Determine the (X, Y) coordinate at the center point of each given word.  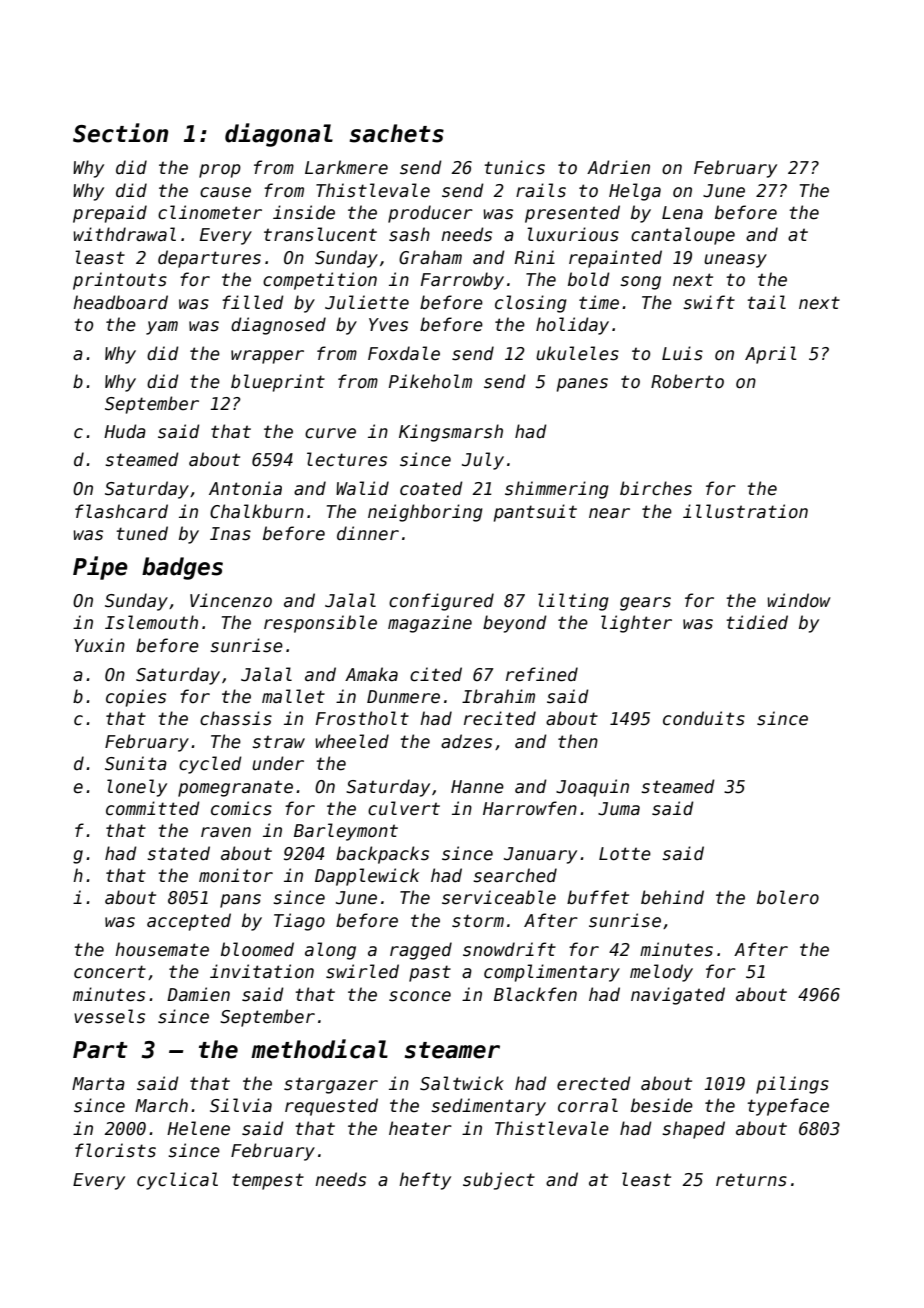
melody (661, 973)
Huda (125, 431)
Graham (430, 257)
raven (226, 832)
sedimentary (488, 1107)
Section (120, 133)
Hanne (477, 787)
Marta (98, 1084)
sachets (397, 133)
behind (672, 897)
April (770, 355)
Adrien (618, 167)
